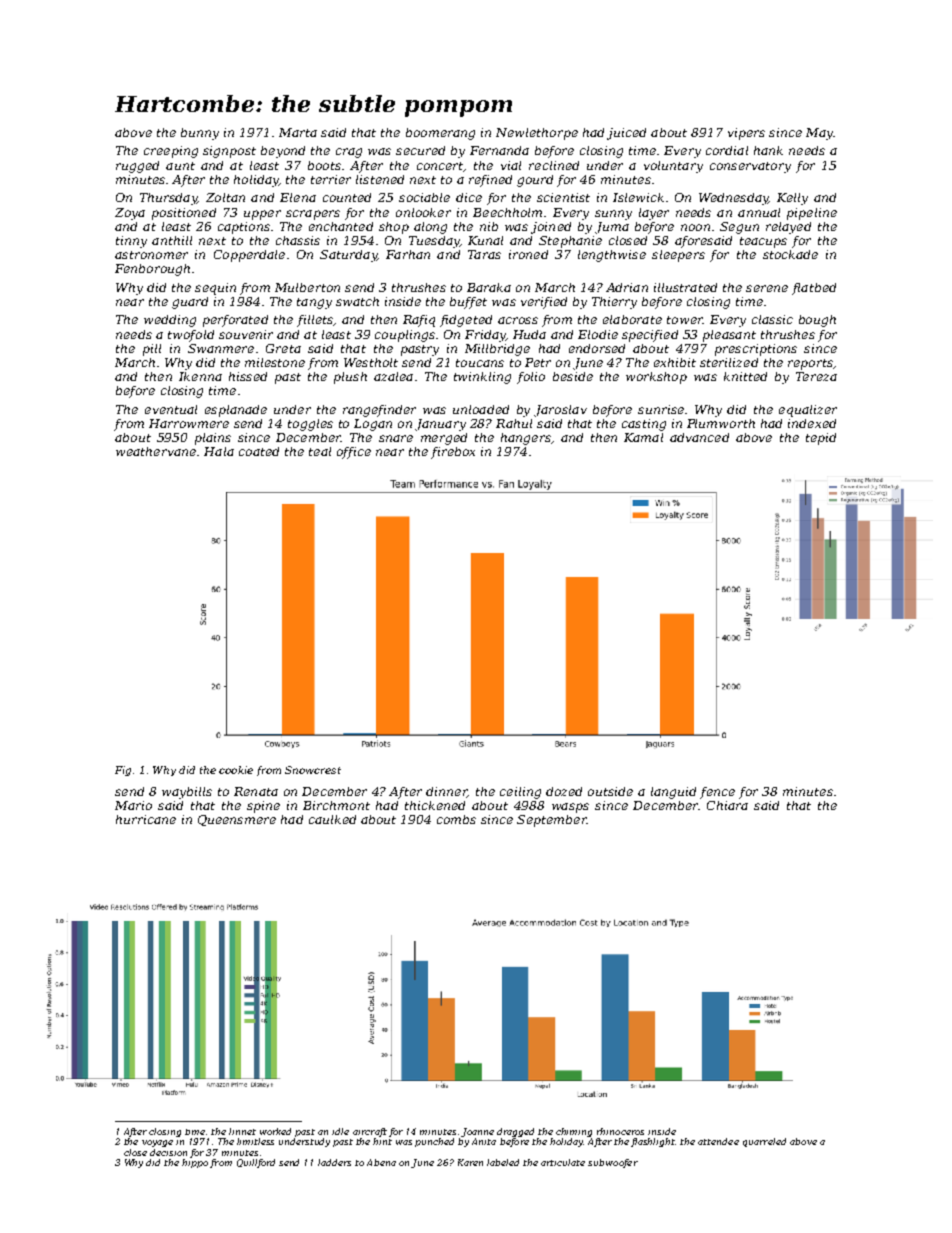 The height and width of the screenshot is (1233, 952). Describe the element at coordinates (357, 301) in the screenshot. I see `swatch` at that location.
